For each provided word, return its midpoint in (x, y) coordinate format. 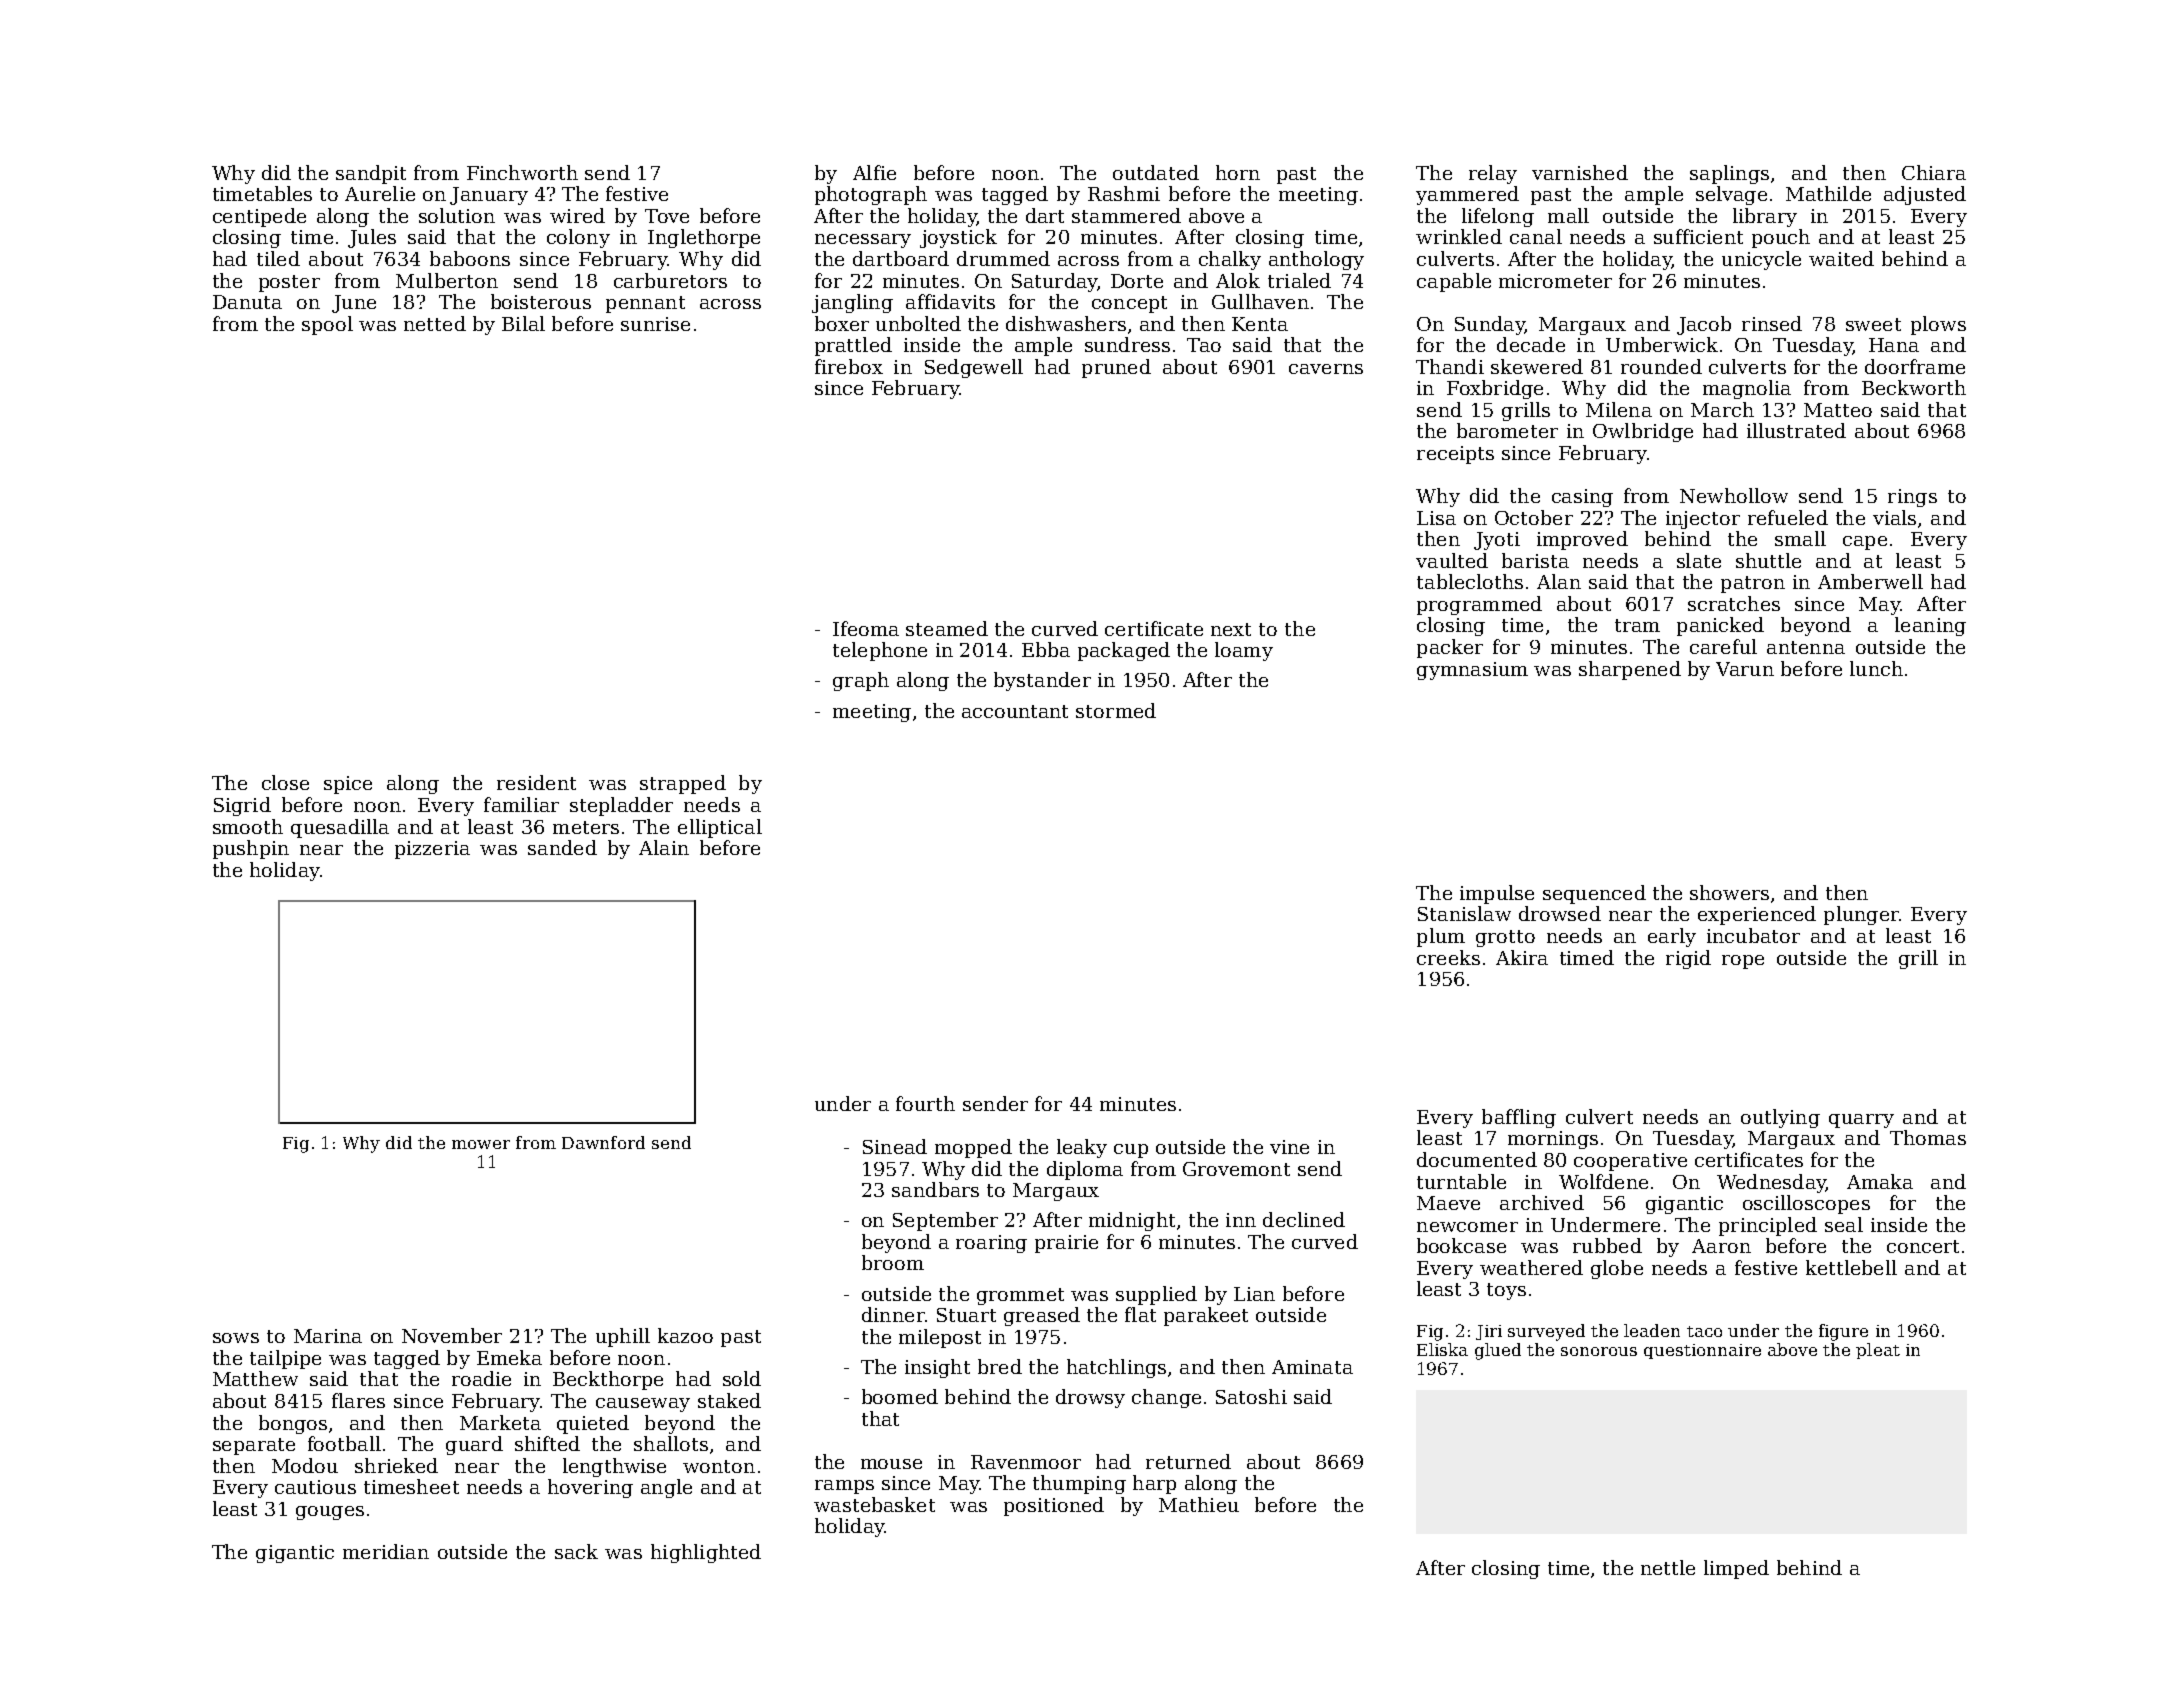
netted (435, 323)
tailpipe (285, 1359)
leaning (1930, 626)
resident (536, 782)
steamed (947, 628)
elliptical (720, 828)
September (945, 1221)
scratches (1734, 603)
